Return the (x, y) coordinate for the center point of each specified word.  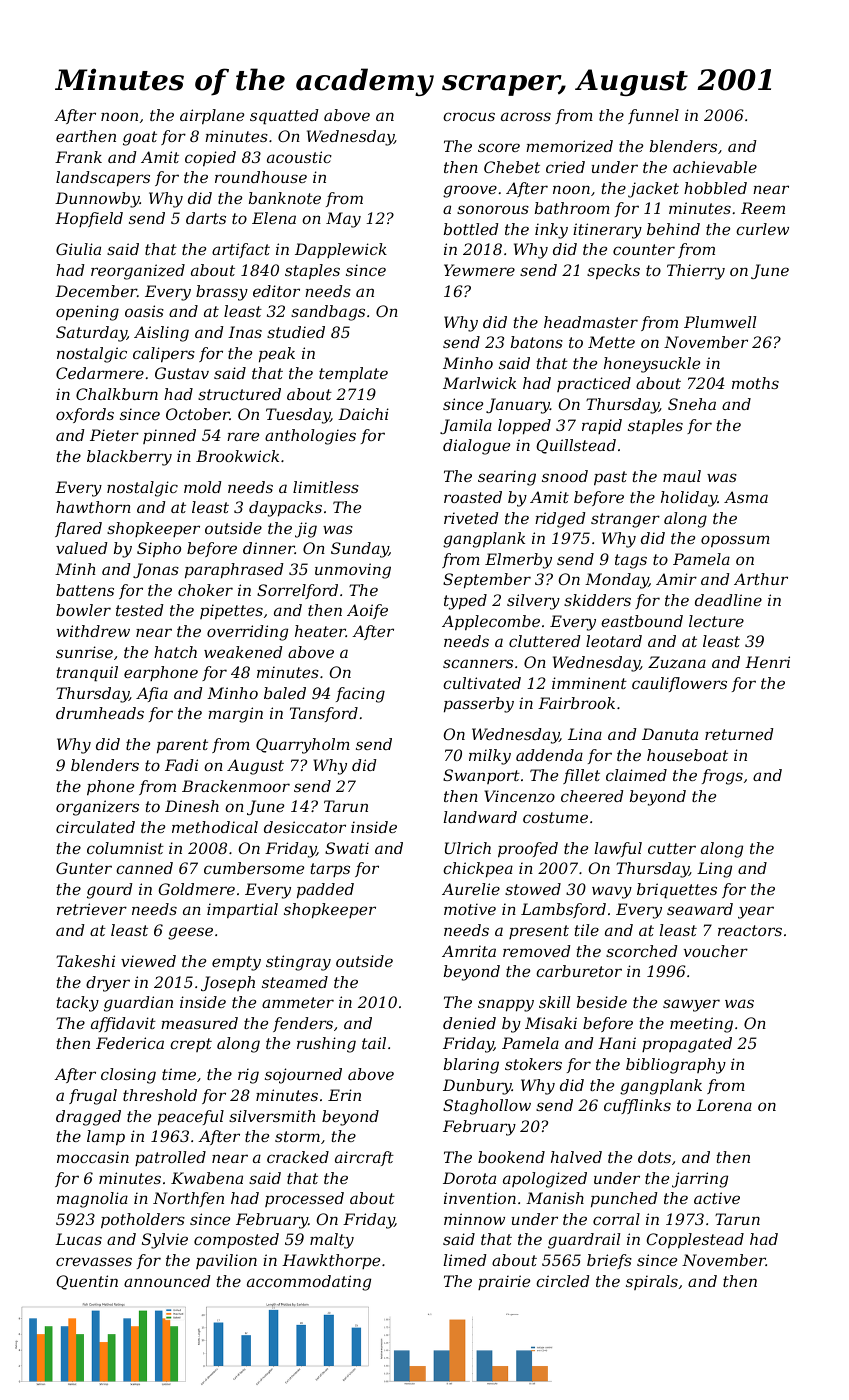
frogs (722, 777)
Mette (611, 342)
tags (631, 561)
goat (140, 138)
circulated (95, 827)
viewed (148, 961)
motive (470, 909)
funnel (653, 116)
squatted (284, 117)
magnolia (92, 1200)
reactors (750, 930)
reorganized (138, 272)
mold (203, 487)
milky (490, 757)
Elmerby (518, 561)
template (353, 374)
